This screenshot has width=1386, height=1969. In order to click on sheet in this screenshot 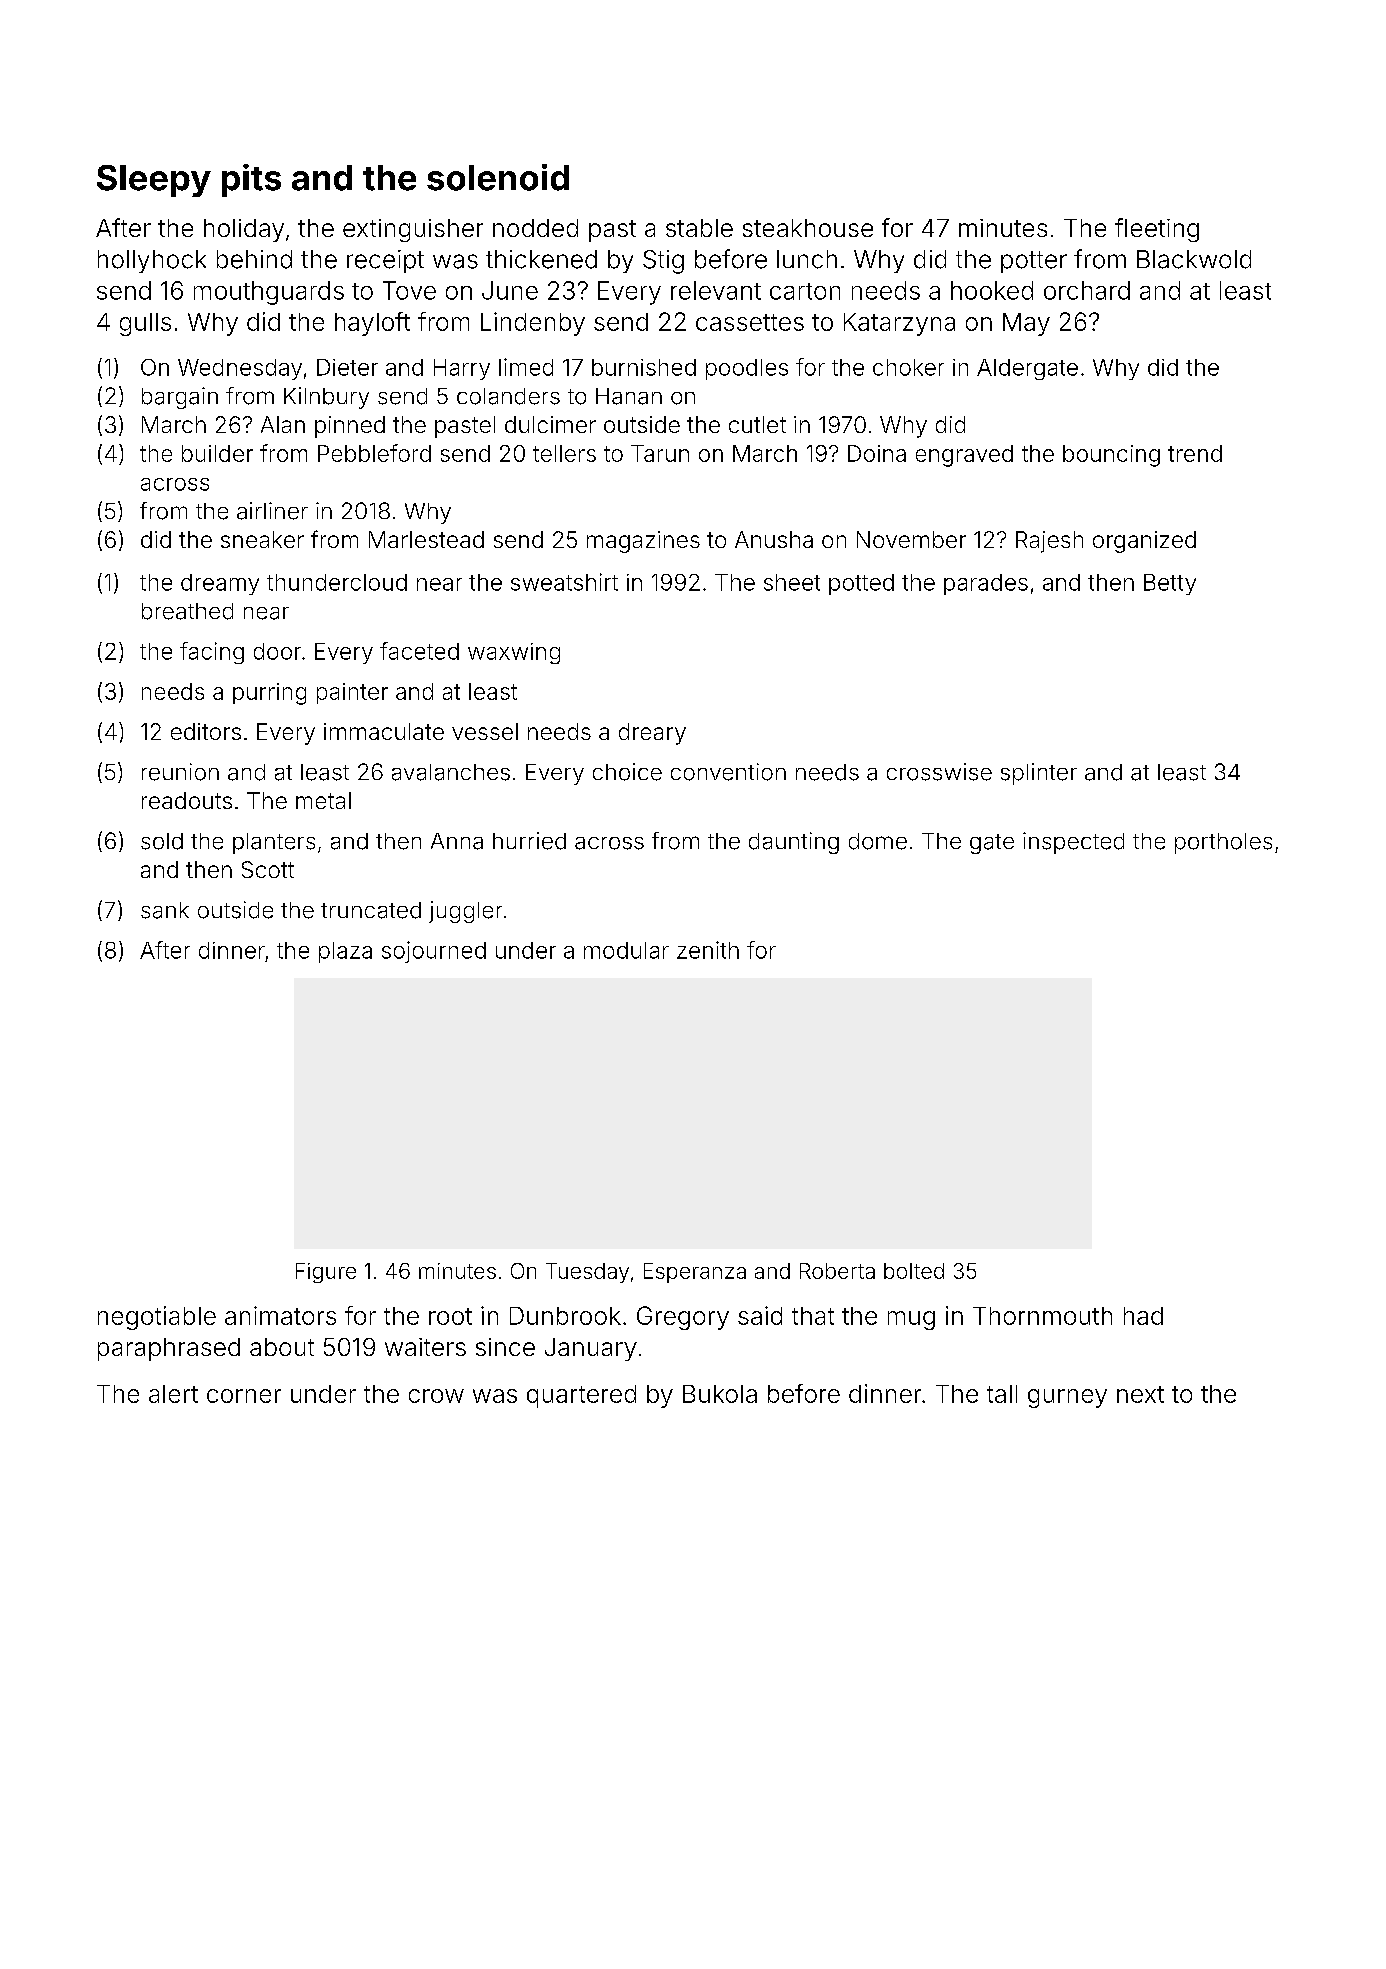, I will do `click(792, 582)`.
